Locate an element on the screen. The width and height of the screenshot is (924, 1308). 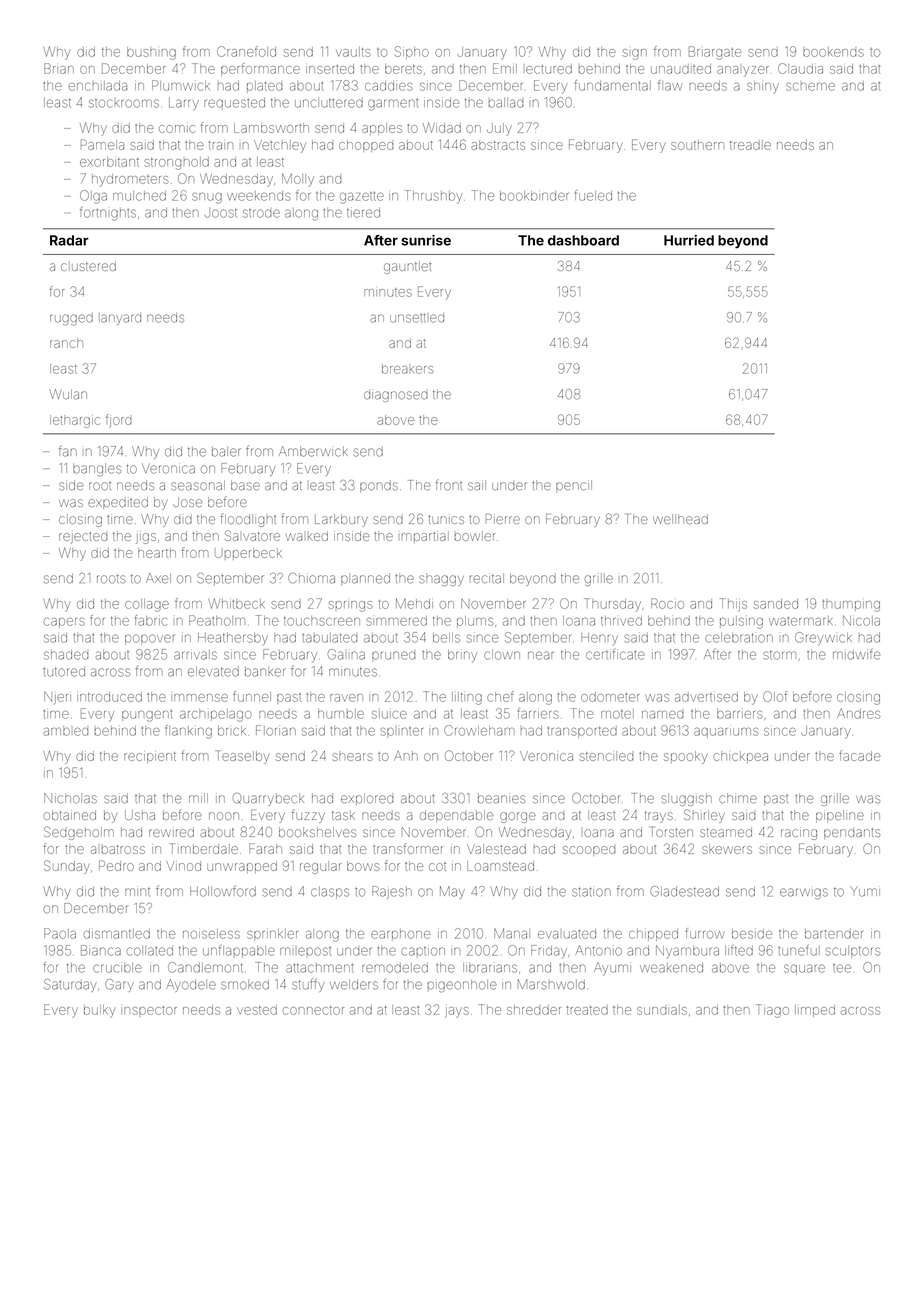
bookends is located at coordinates (833, 52).
